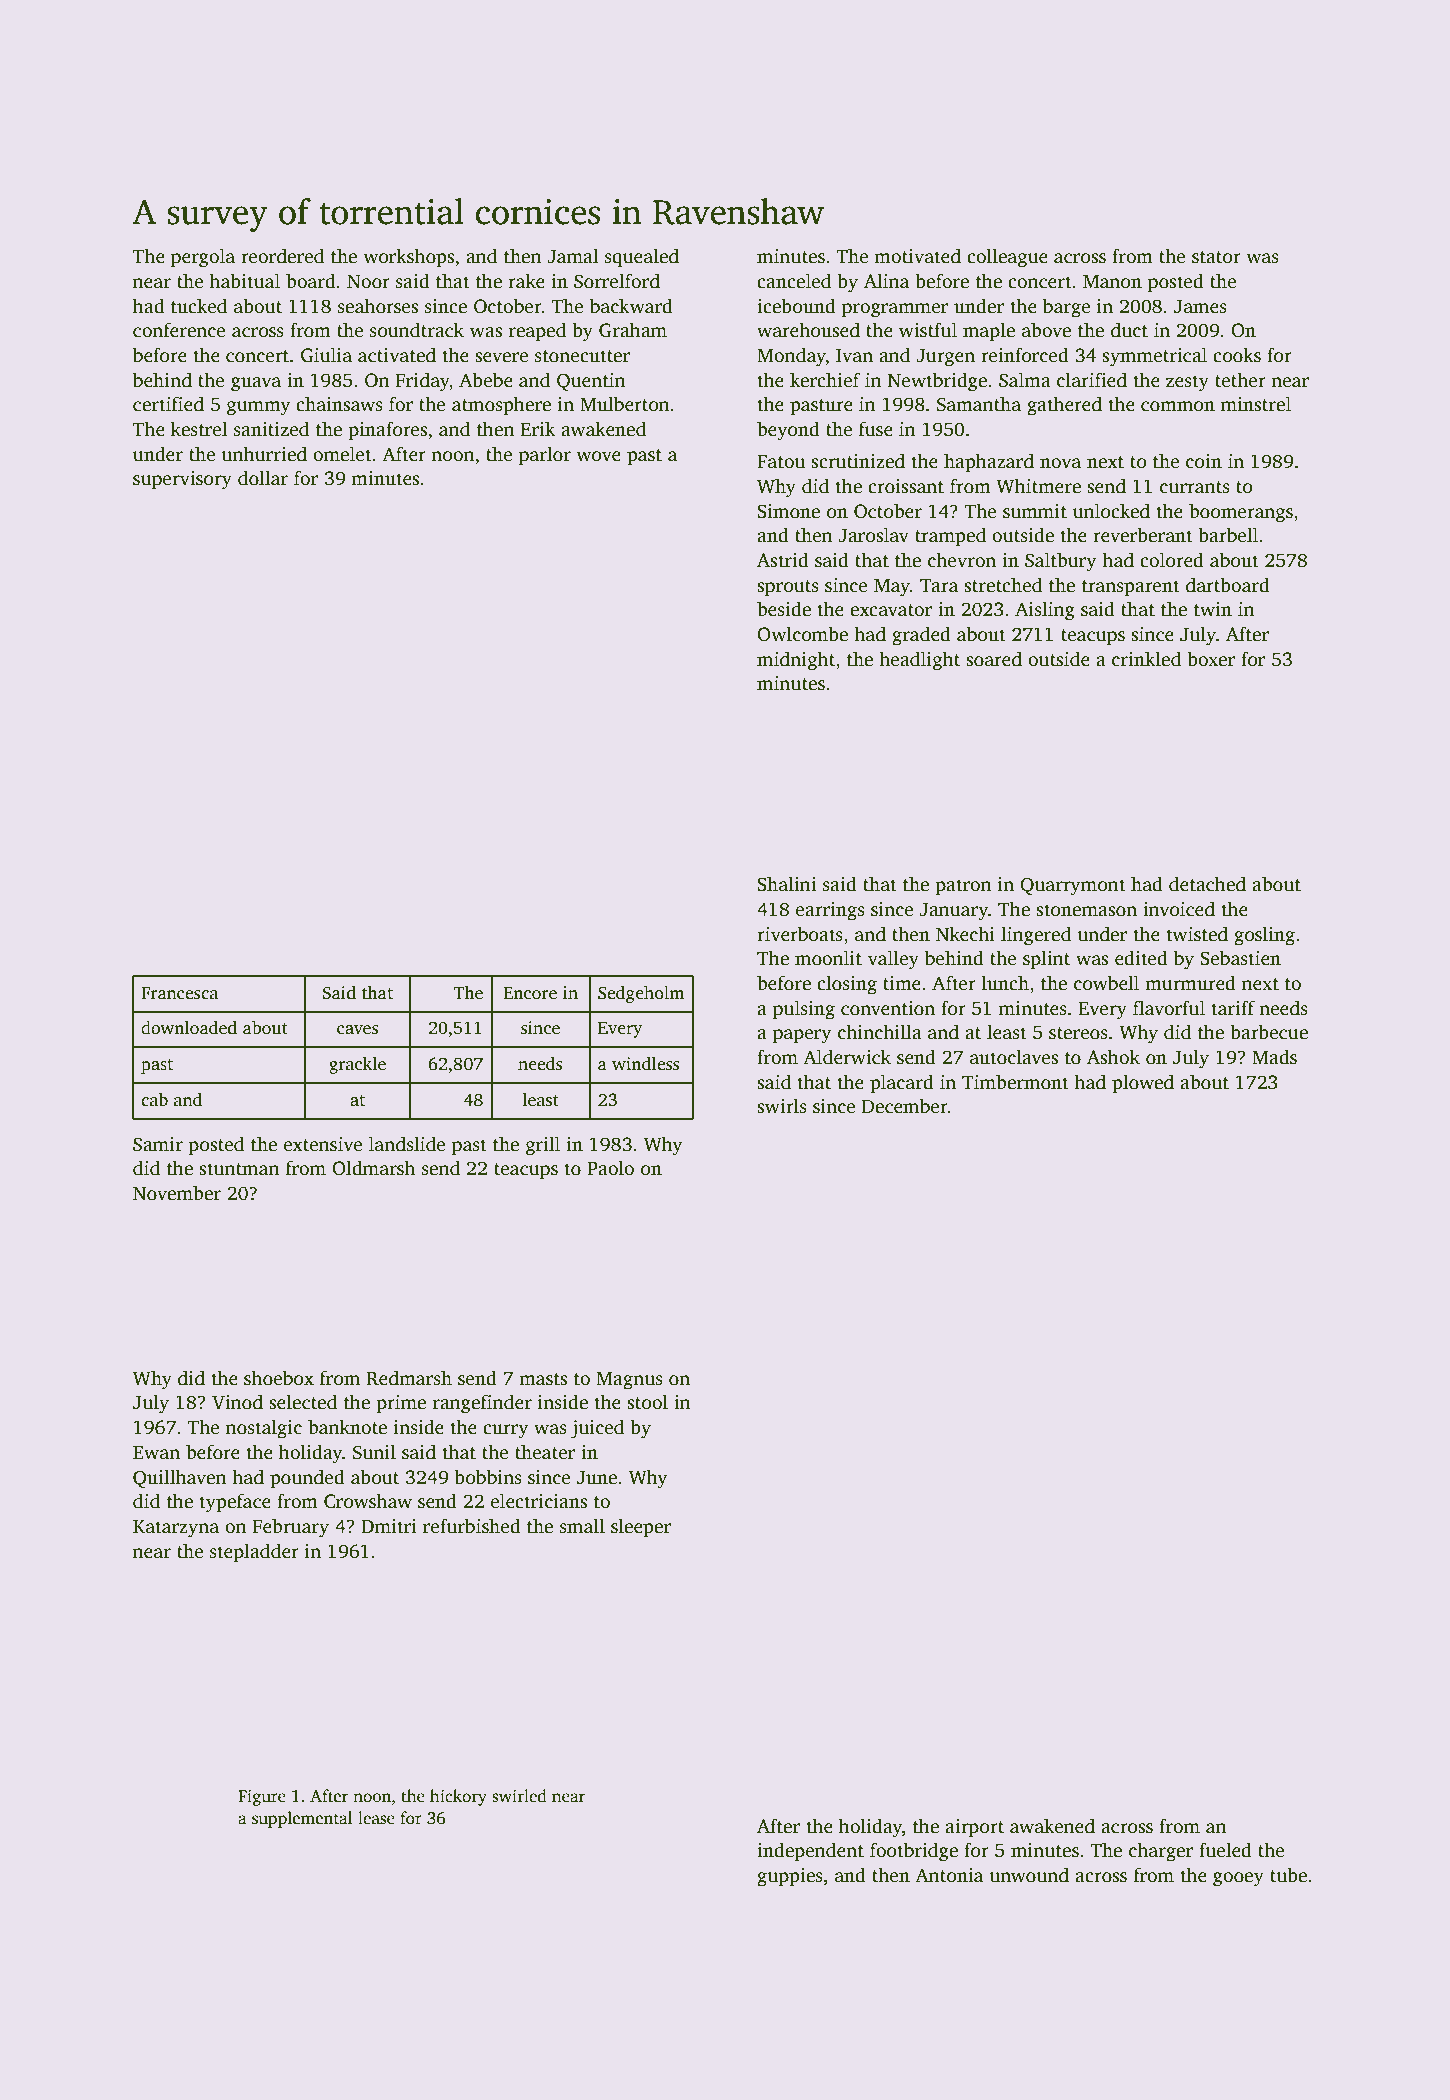 This document has width=1450, height=2100. I want to click on Francesca, so click(179, 993).
